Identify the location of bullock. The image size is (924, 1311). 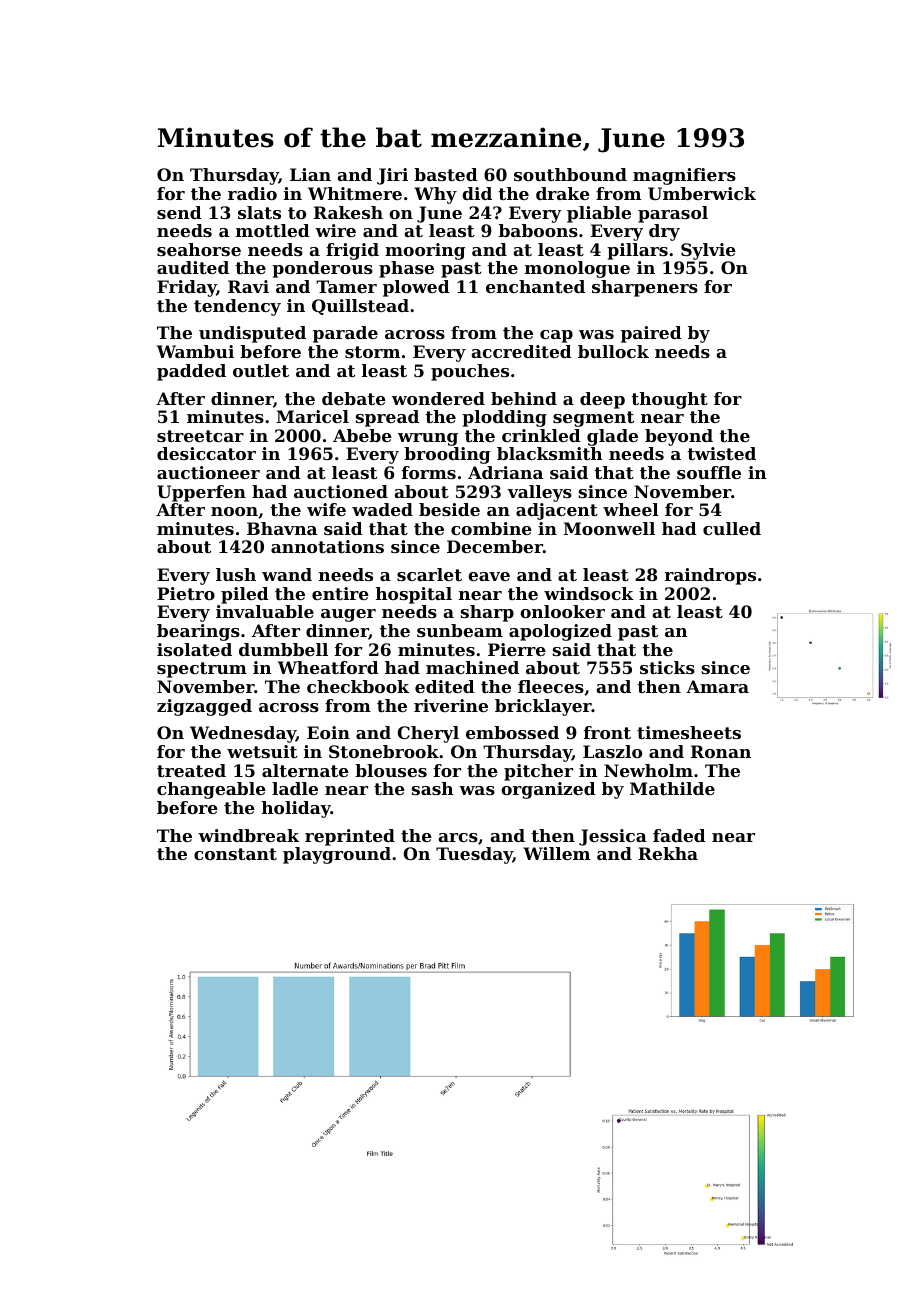
(613, 351).
